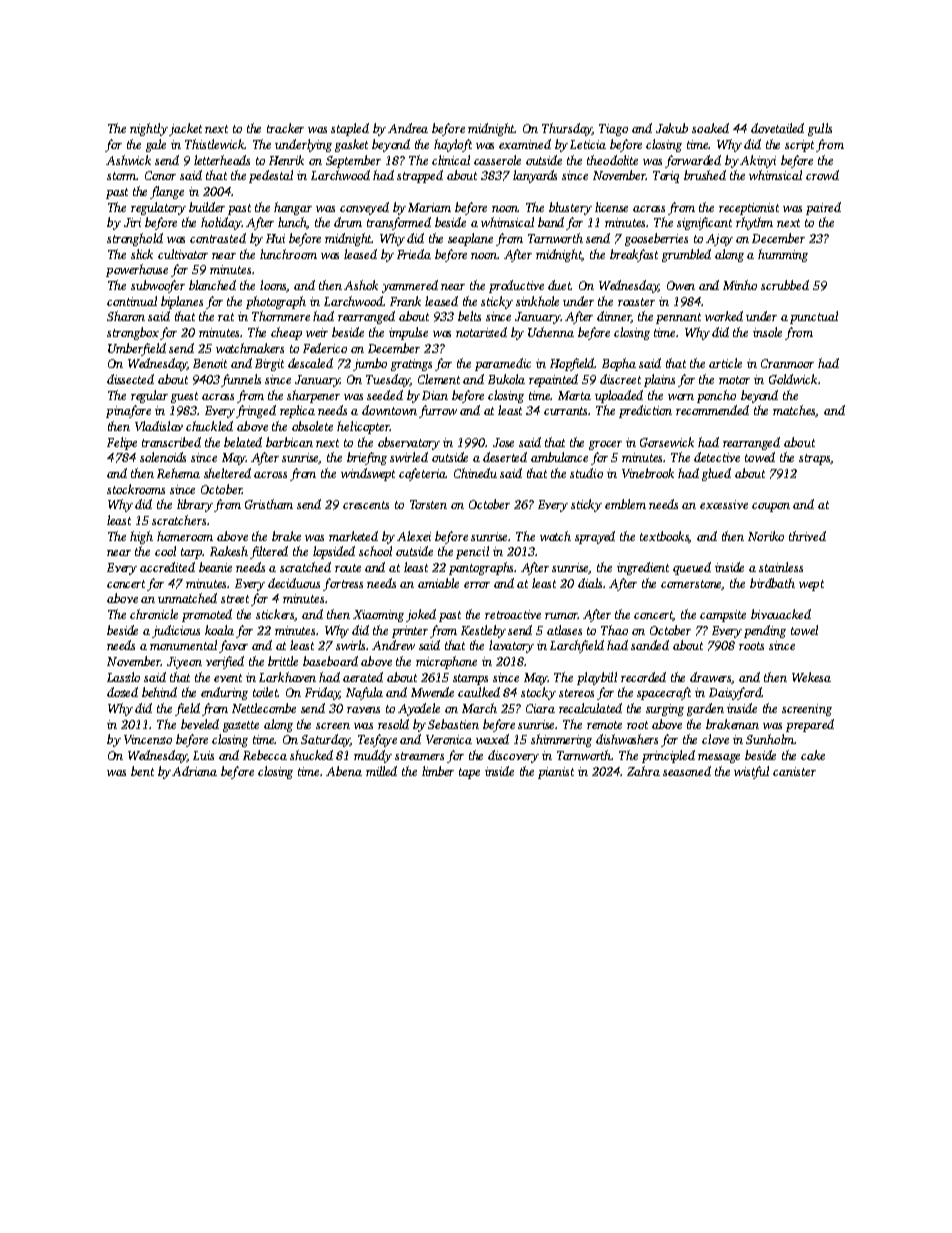 The image size is (952, 1233). What do you see at coordinates (567, 129) in the image?
I see `Thursday` at bounding box center [567, 129].
